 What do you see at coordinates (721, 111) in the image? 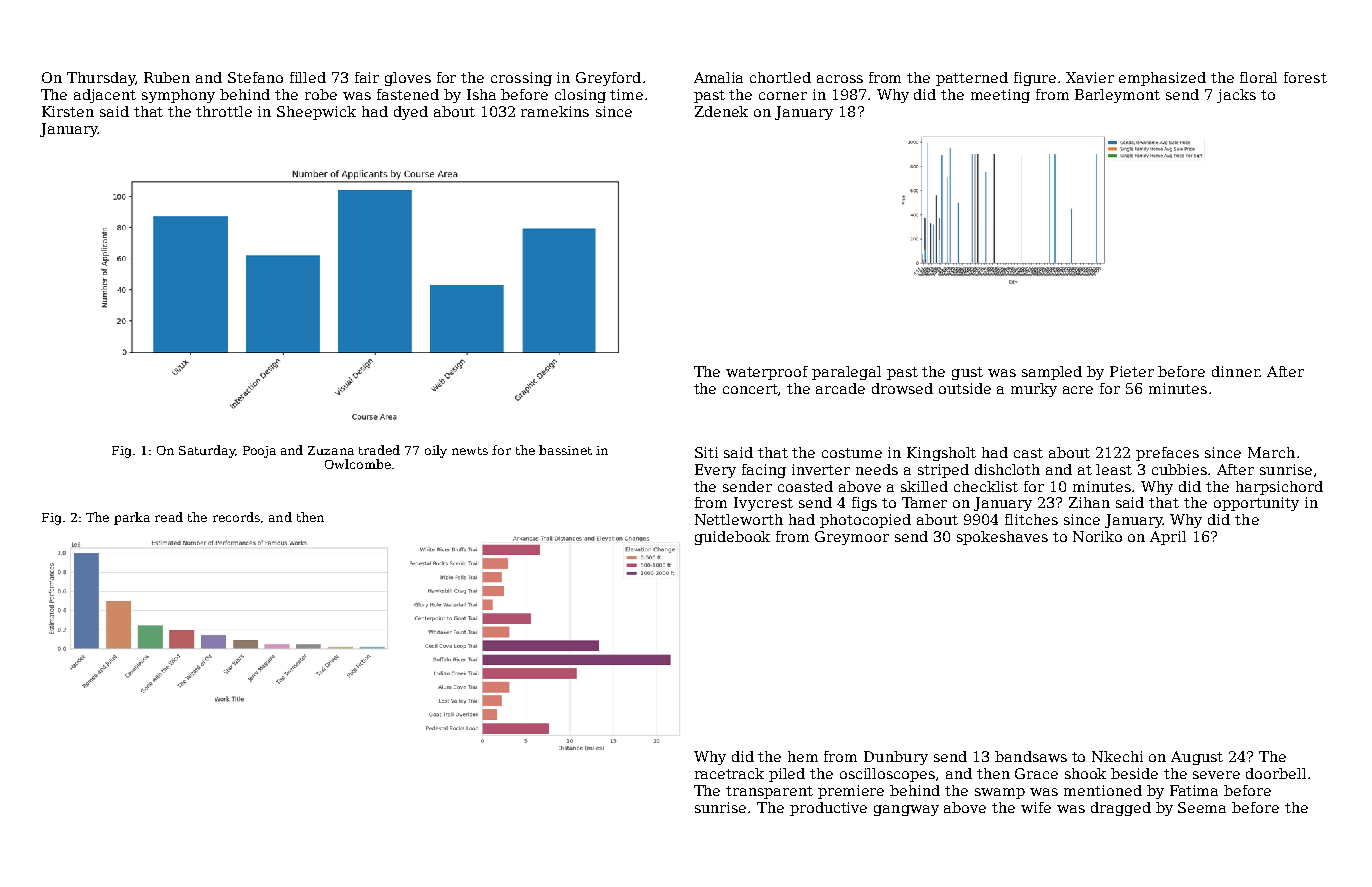
I see `Zdenek` at bounding box center [721, 111].
